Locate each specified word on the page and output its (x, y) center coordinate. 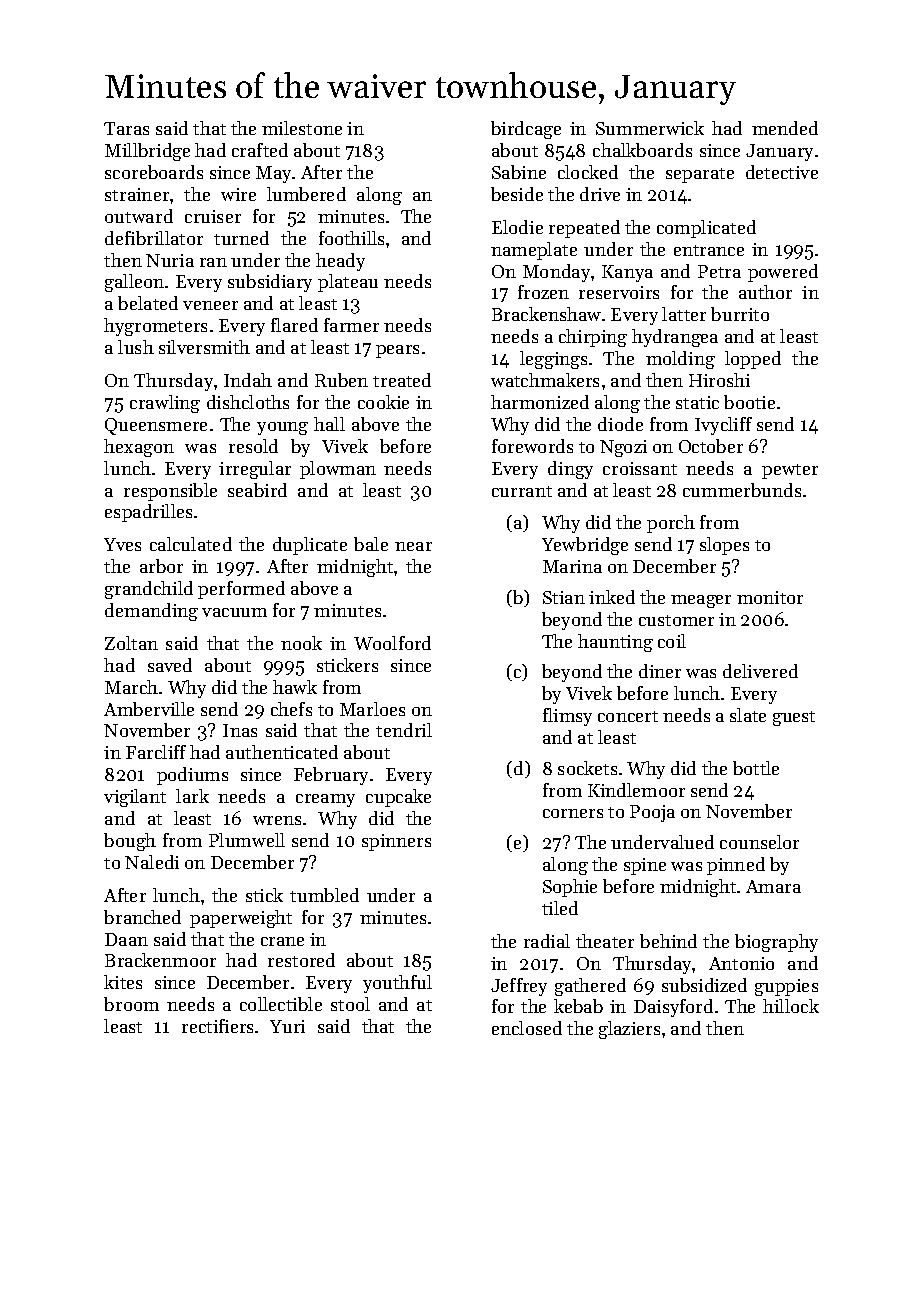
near (413, 546)
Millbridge (147, 152)
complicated (706, 229)
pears (397, 351)
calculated (191, 544)
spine (645, 866)
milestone (302, 128)
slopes (724, 546)
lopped (753, 360)
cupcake (398, 798)
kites (123, 982)
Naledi (152, 862)
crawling (165, 404)
